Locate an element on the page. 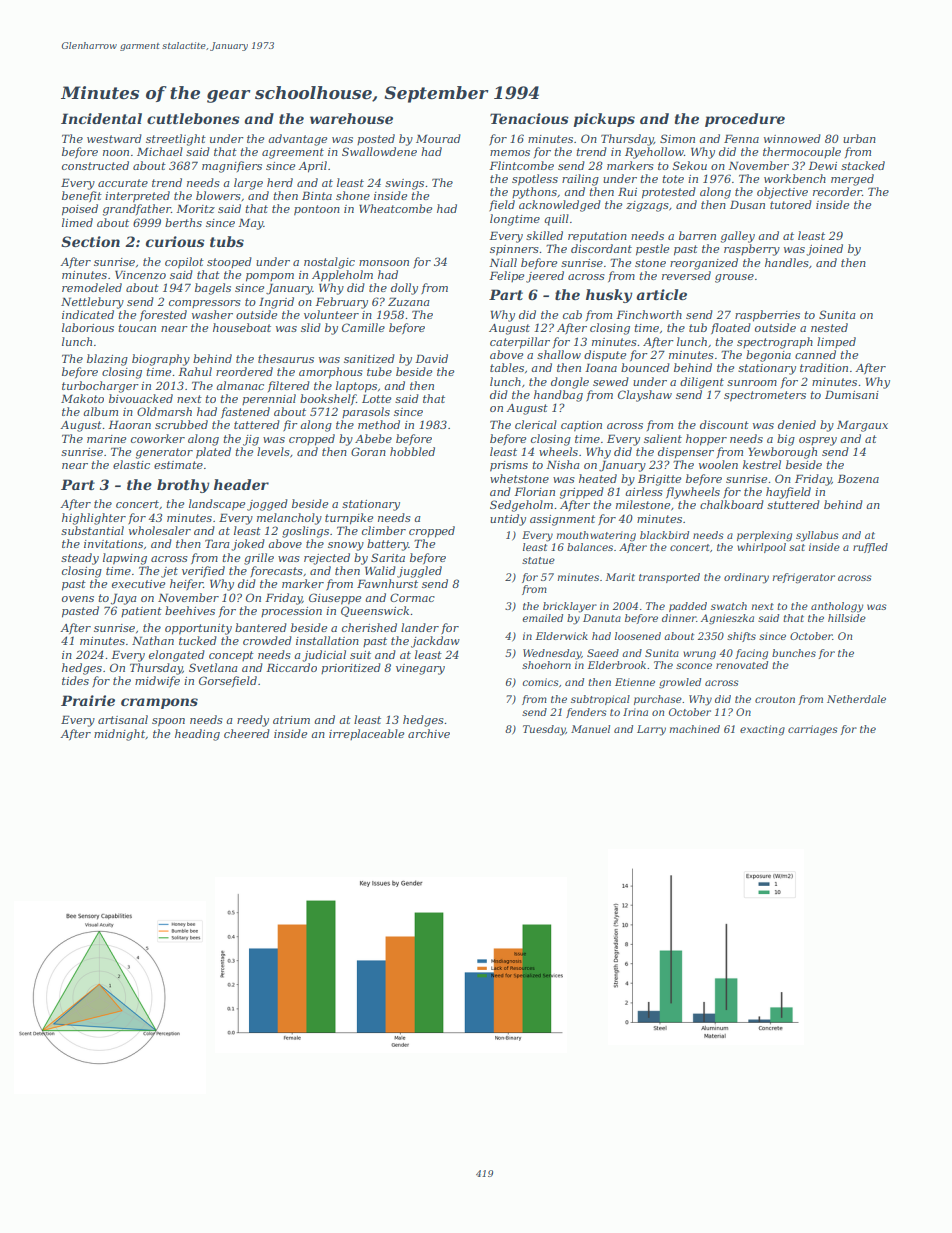 The width and height of the document is (952, 1233). hobbled is located at coordinates (412, 451).
